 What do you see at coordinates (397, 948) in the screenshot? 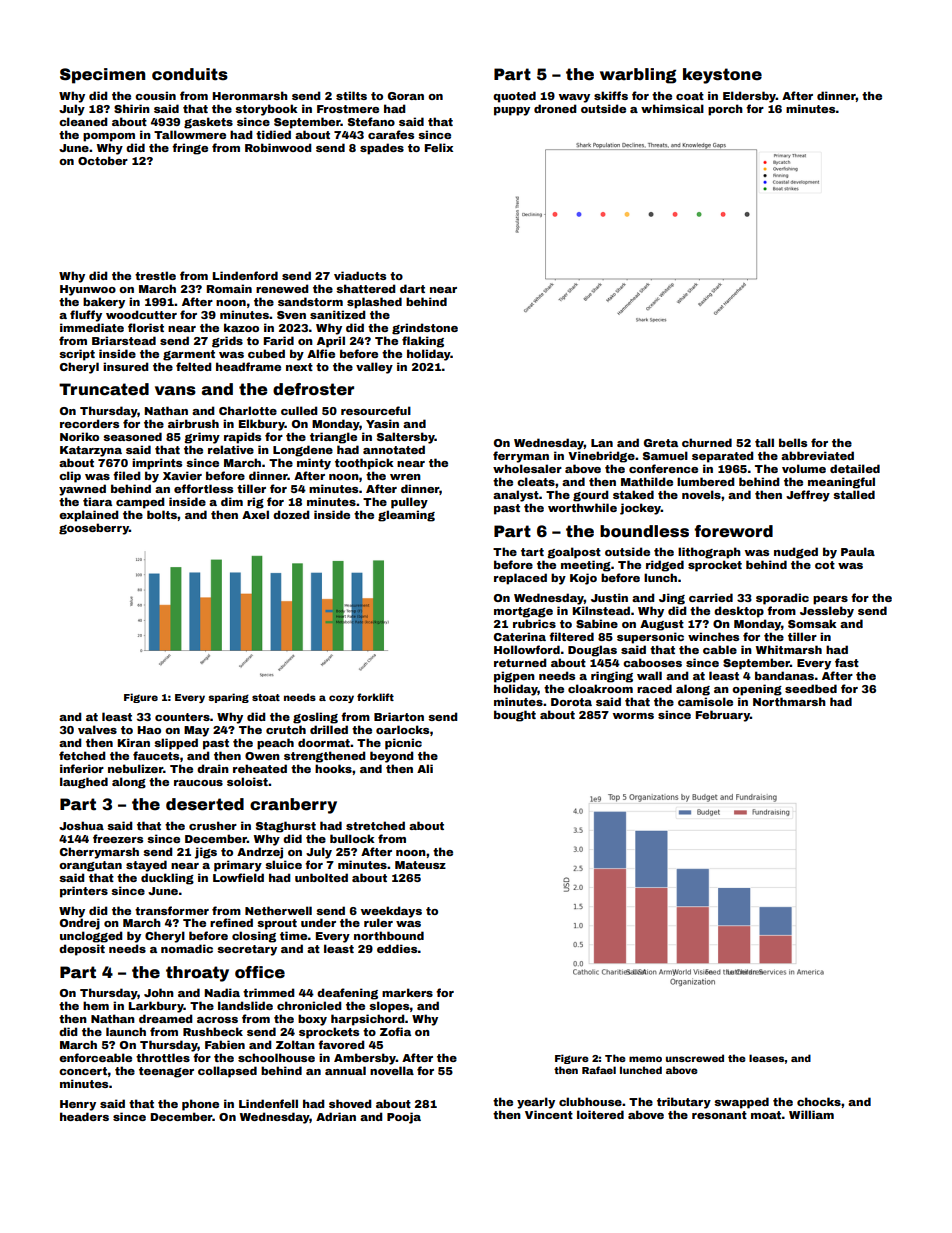
I see `eddies` at bounding box center [397, 948].
